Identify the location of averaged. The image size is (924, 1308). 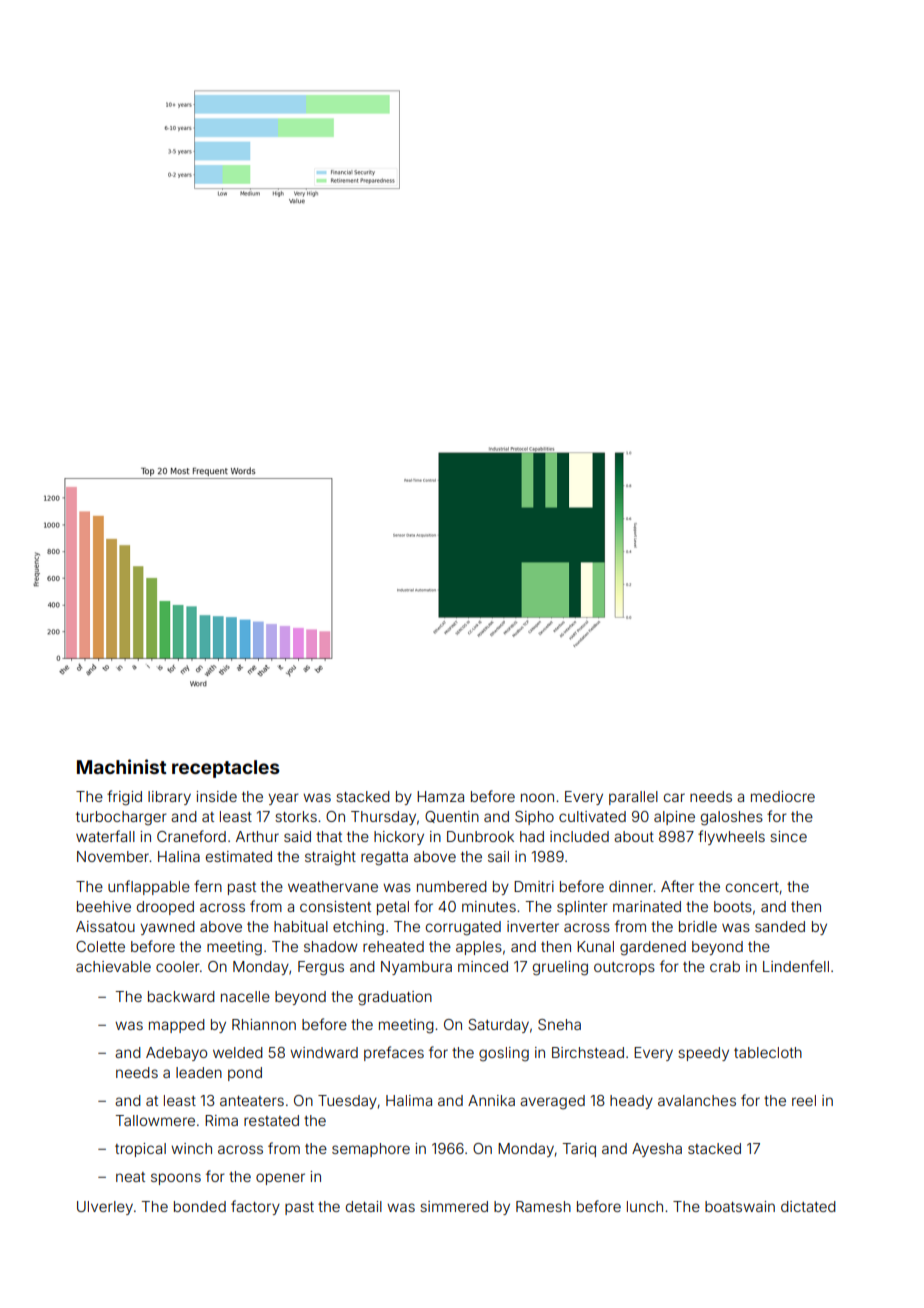
(552, 1102).
